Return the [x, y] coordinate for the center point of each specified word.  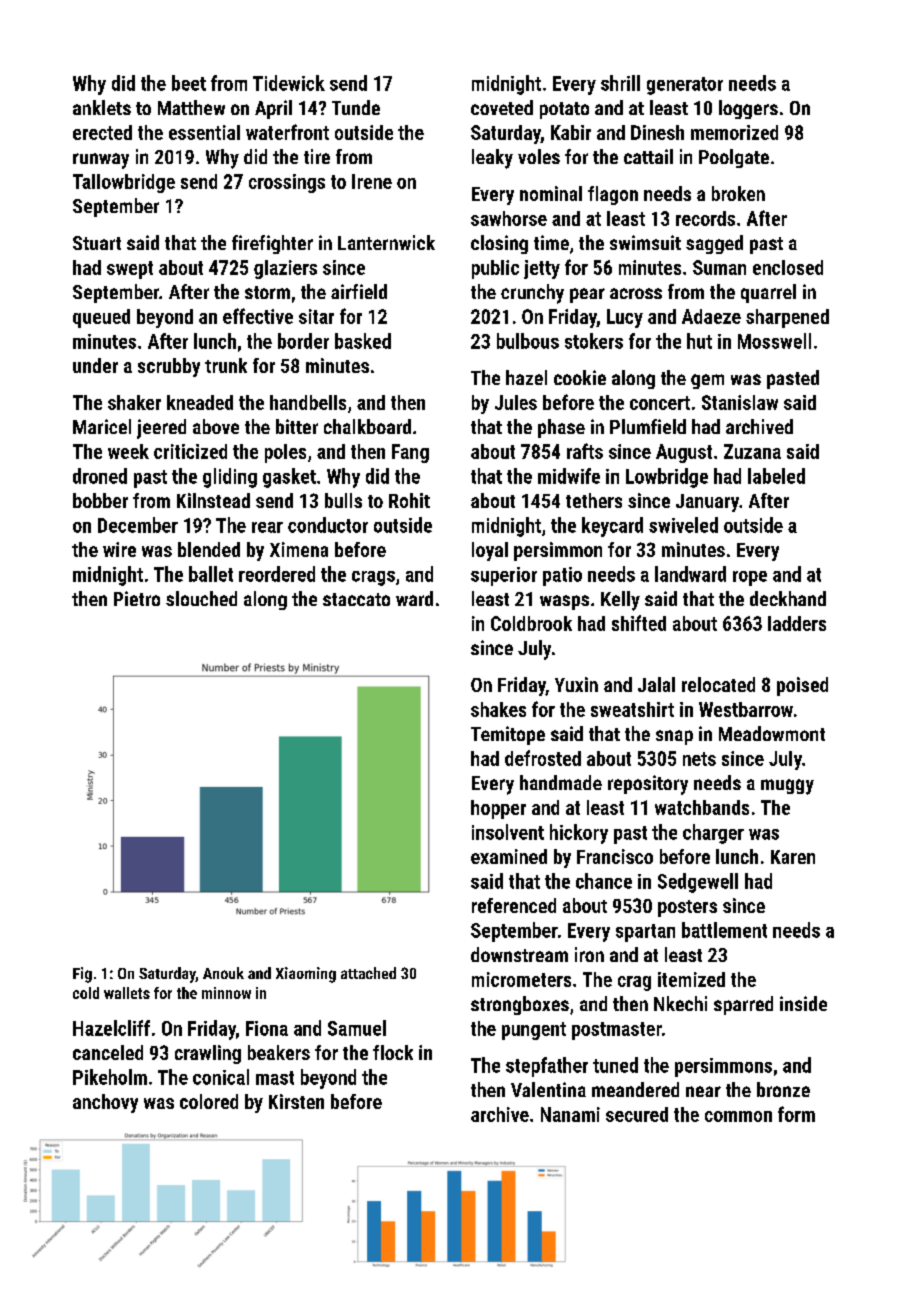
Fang [410, 453]
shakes [498, 709]
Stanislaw [740, 402]
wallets [127, 993]
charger [713, 834]
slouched [201, 598]
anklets [102, 107]
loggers [748, 109]
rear [267, 527]
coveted [502, 107]
